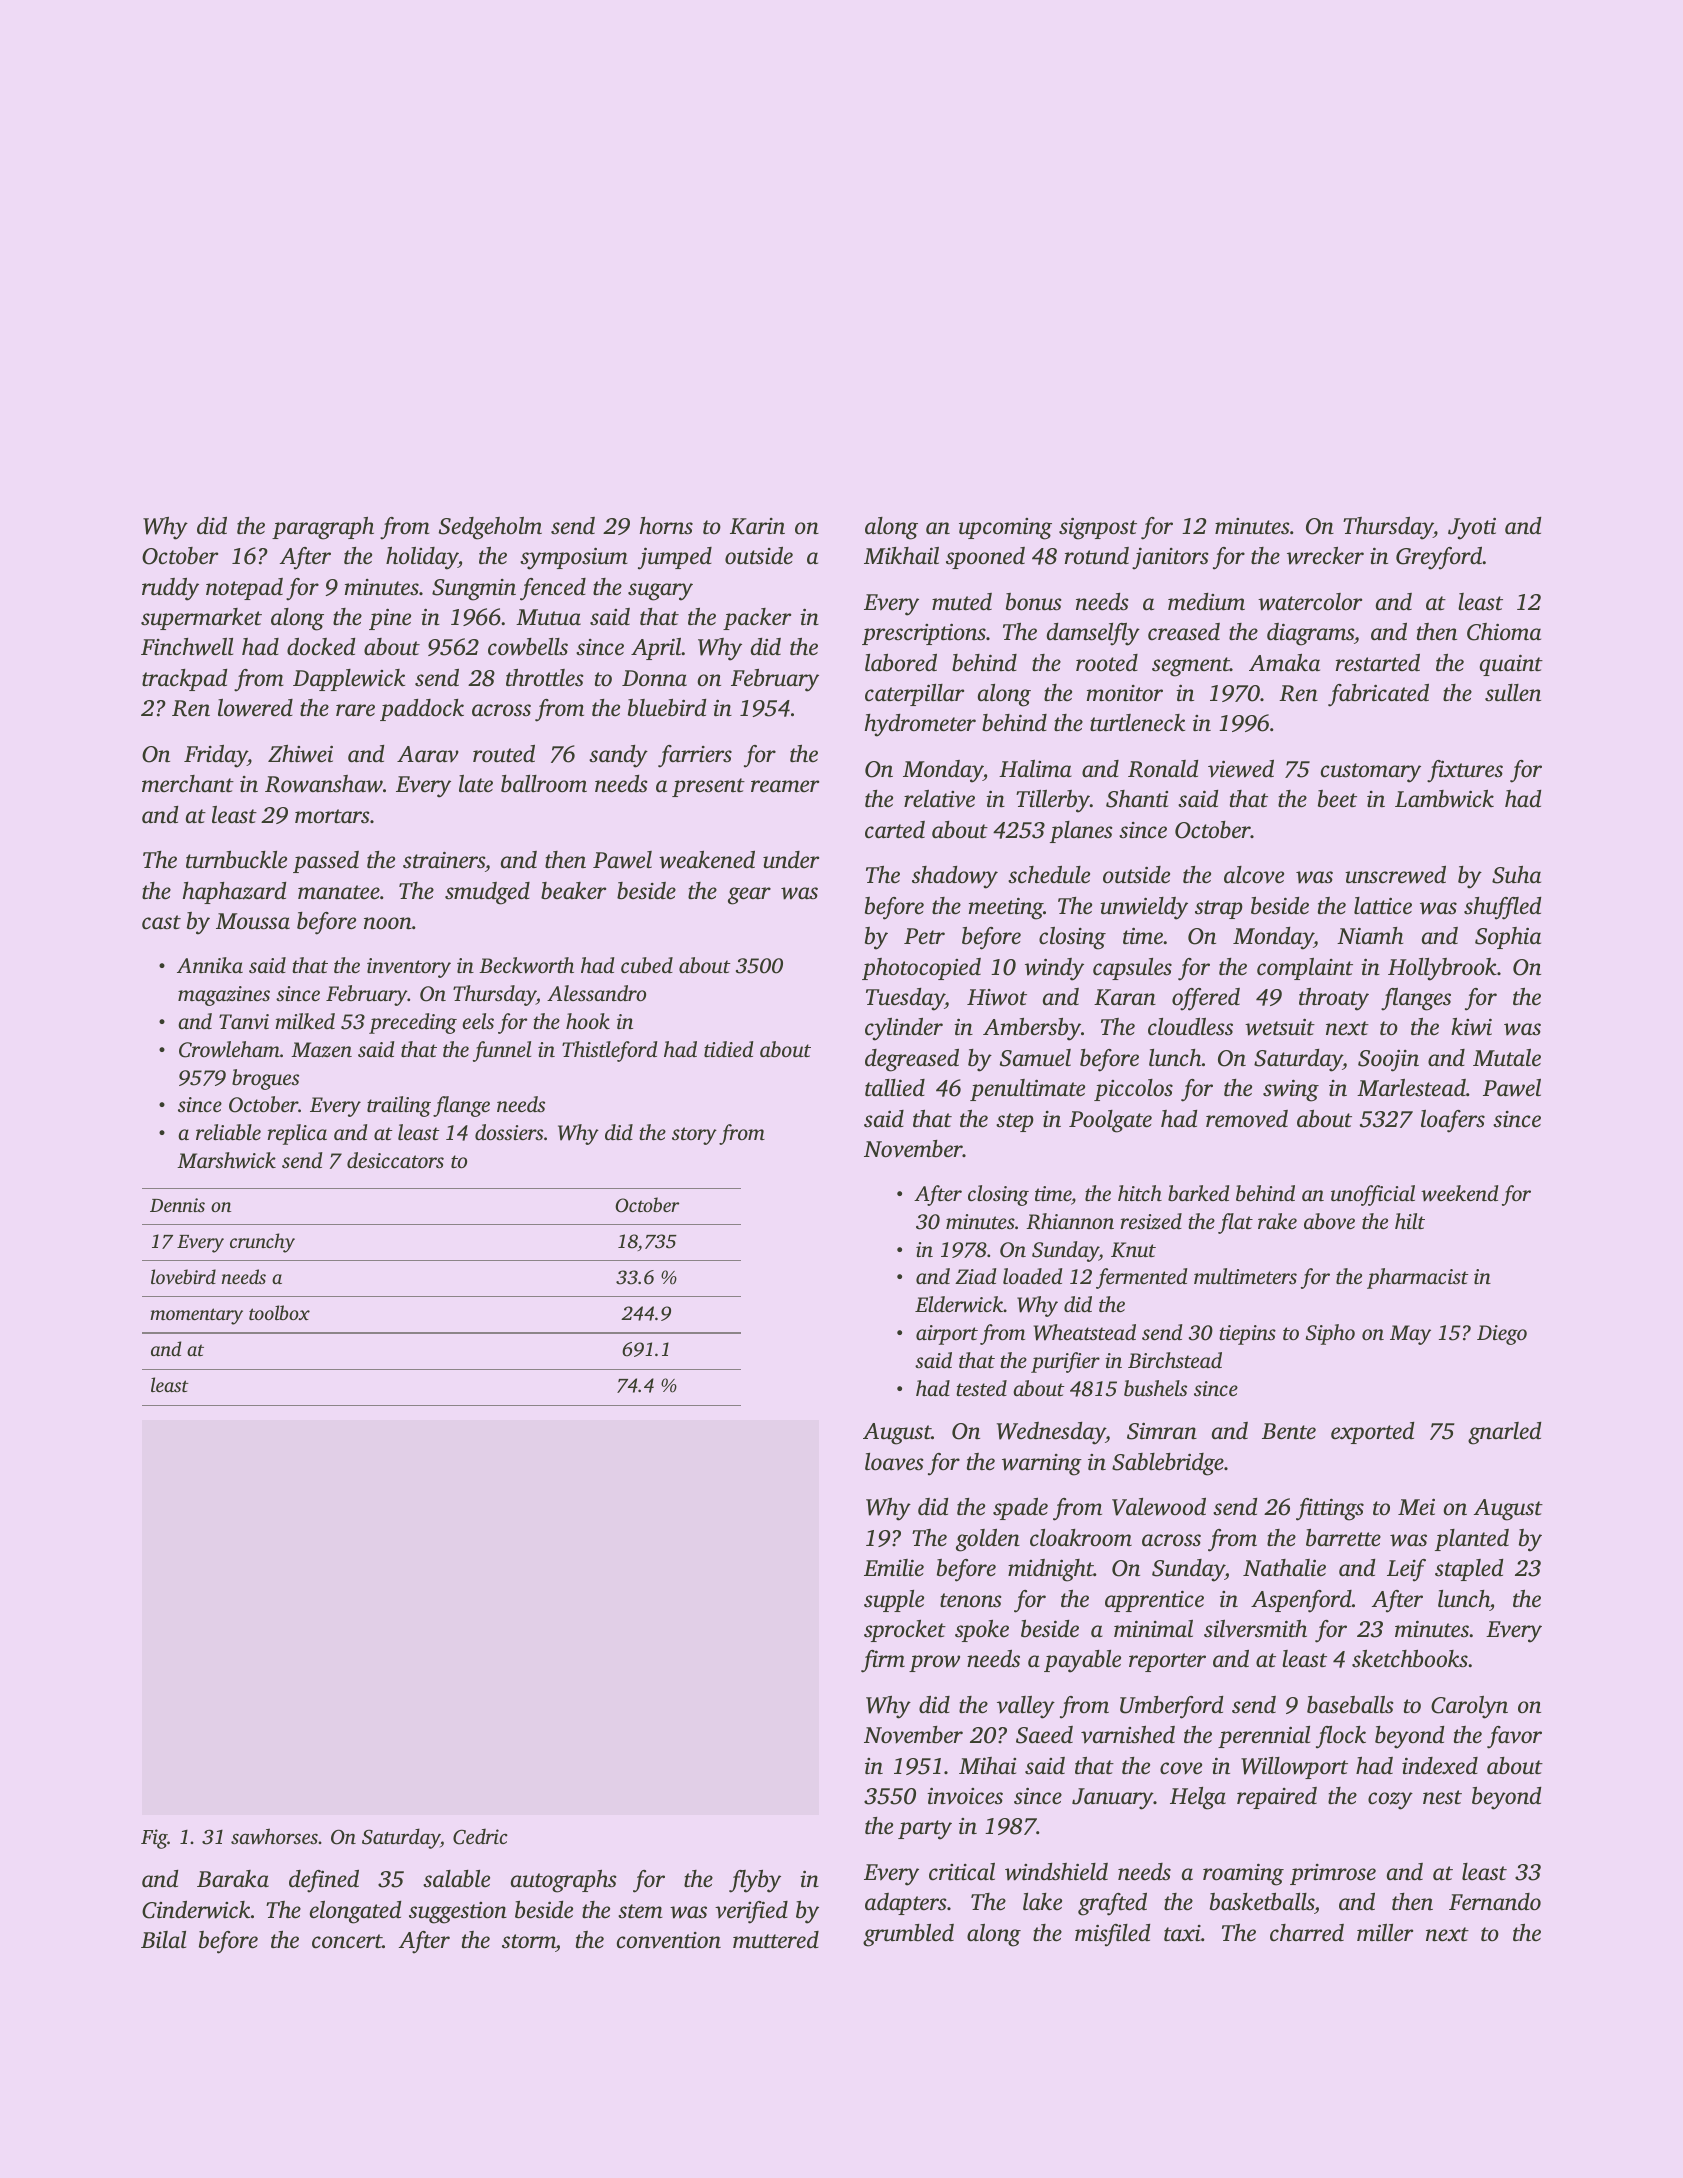  I want to click on desiccators, so click(395, 1160).
